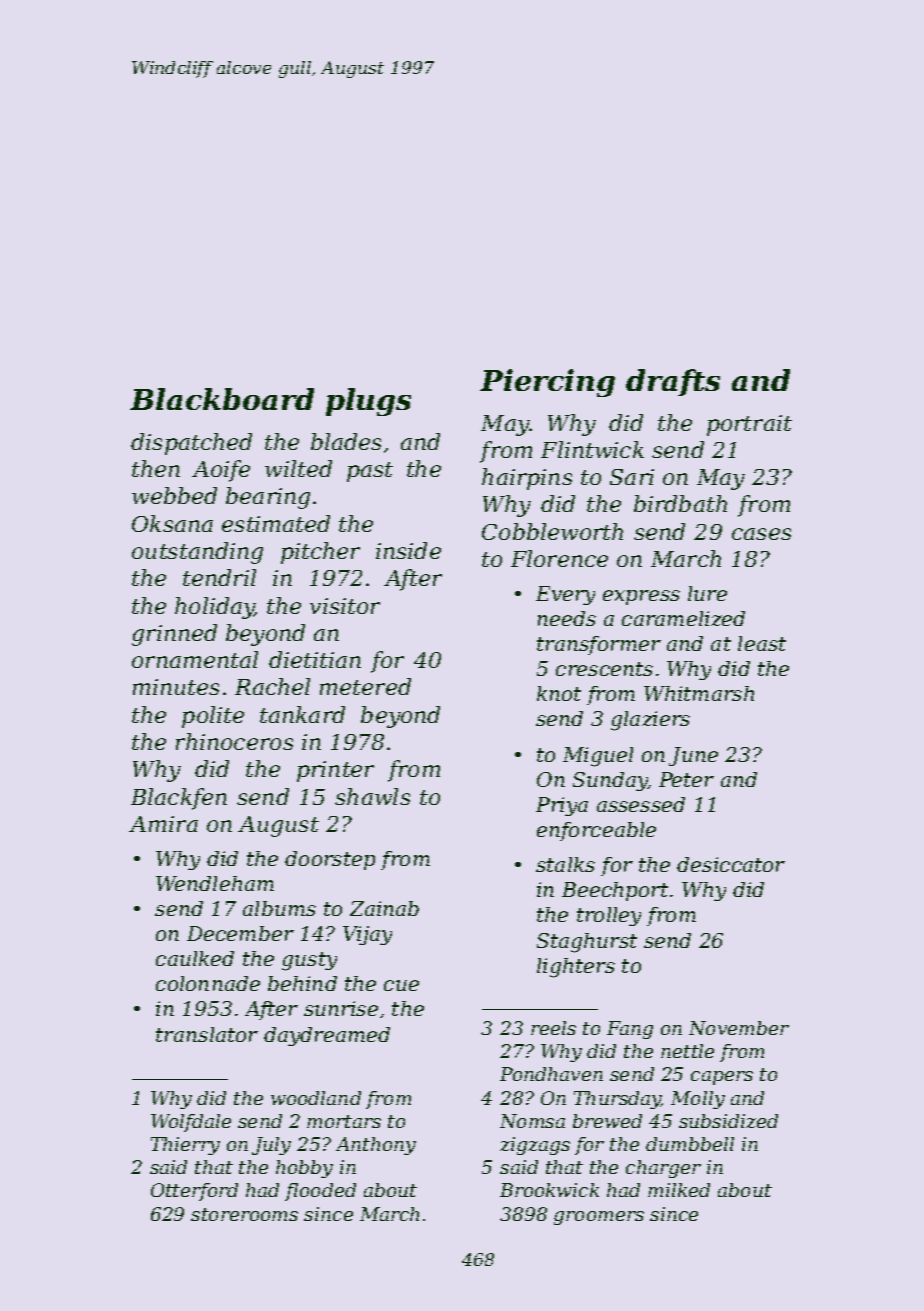  What do you see at coordinates (208, 983) in the screenshot?
I see `colonnade` at bounding box center [208, 983].
